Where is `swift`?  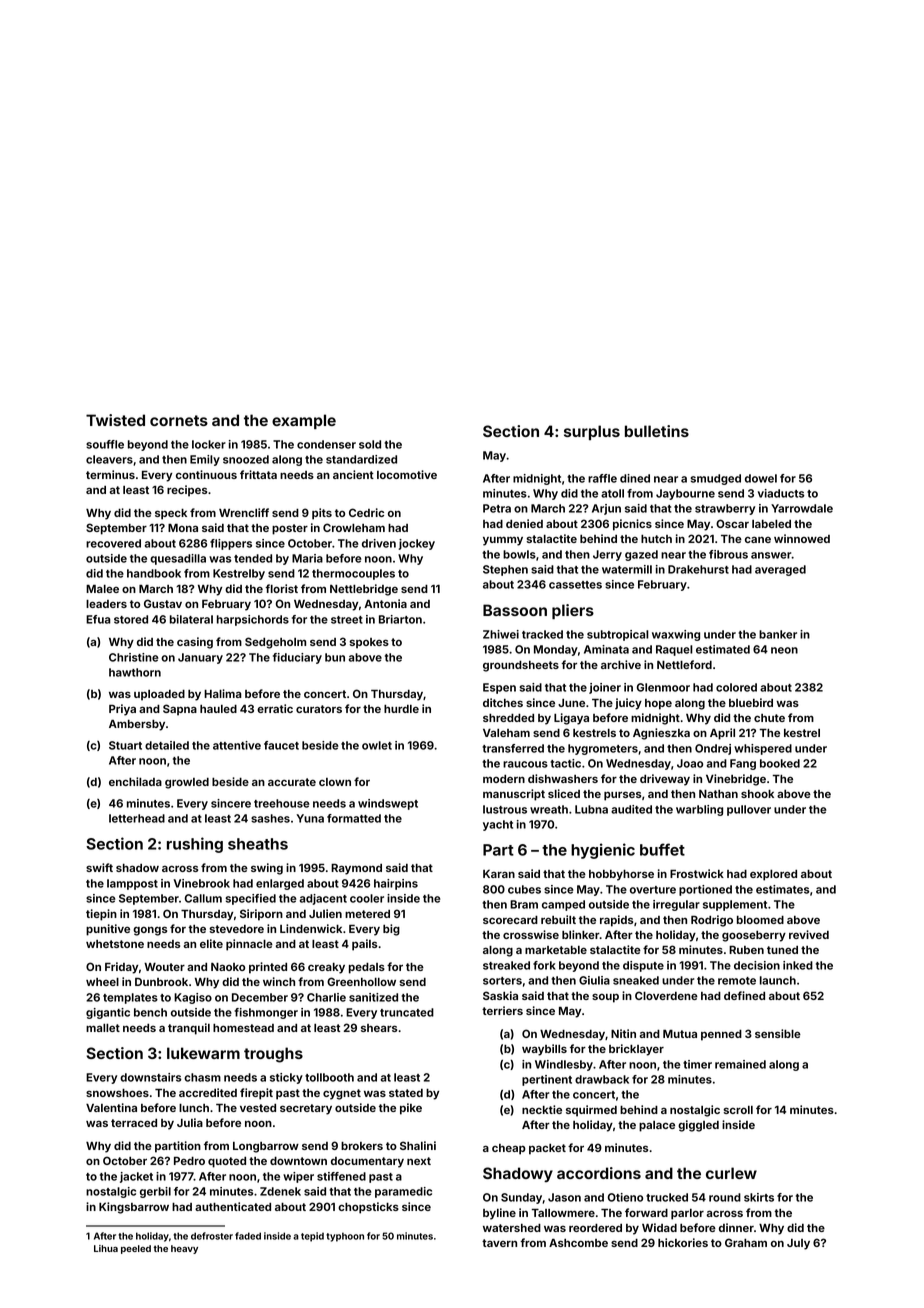 swift is located at coordinates (99, 867).
